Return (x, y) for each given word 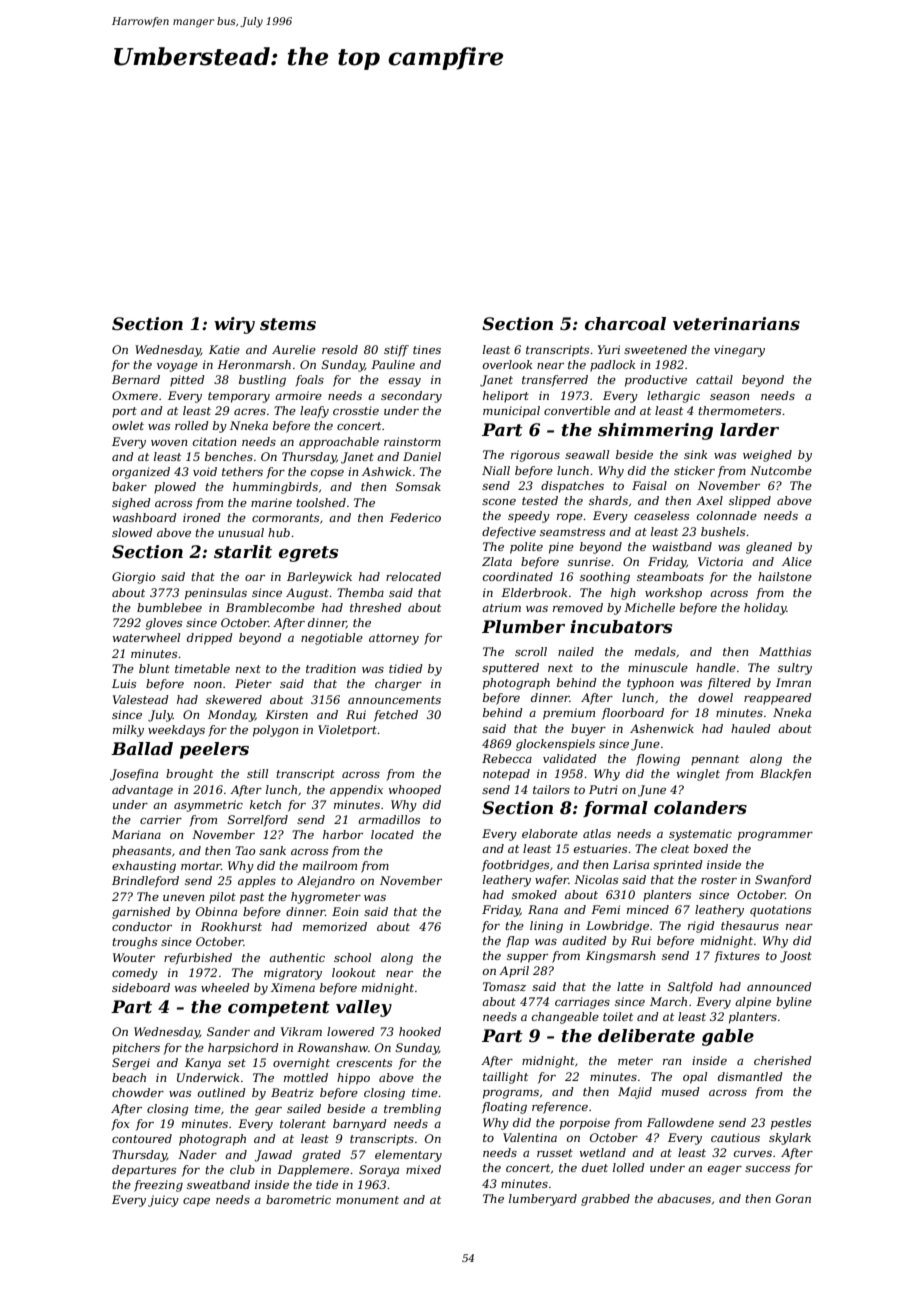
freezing (158, 1186)
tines (427, 349)
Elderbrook (534, 592)
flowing (658, 760)
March (668, 1001)
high (623, 594)
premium (569, 714)
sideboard (141, 987)
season (729, 397)
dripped (210, 639)
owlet (128, 425)
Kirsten (286, 714)
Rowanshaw (332, 1047)
